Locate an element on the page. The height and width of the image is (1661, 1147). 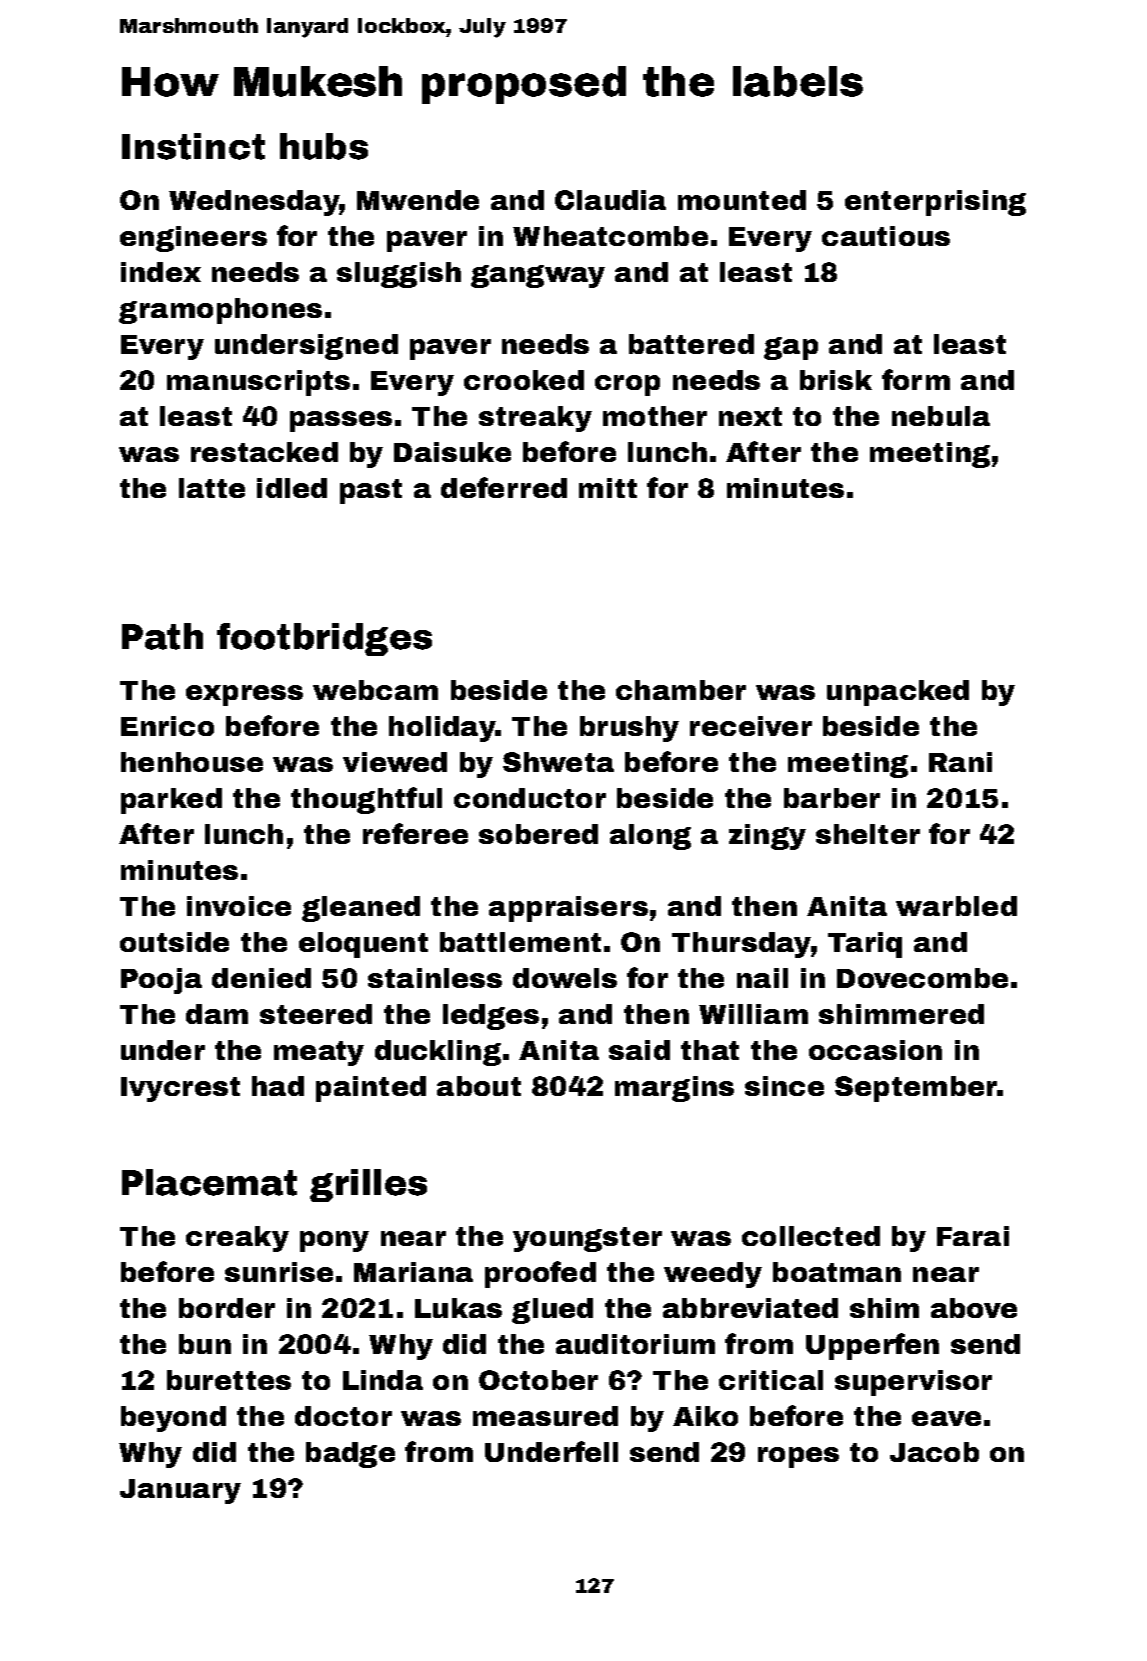
nebula is located at coordinates (941, 416).
